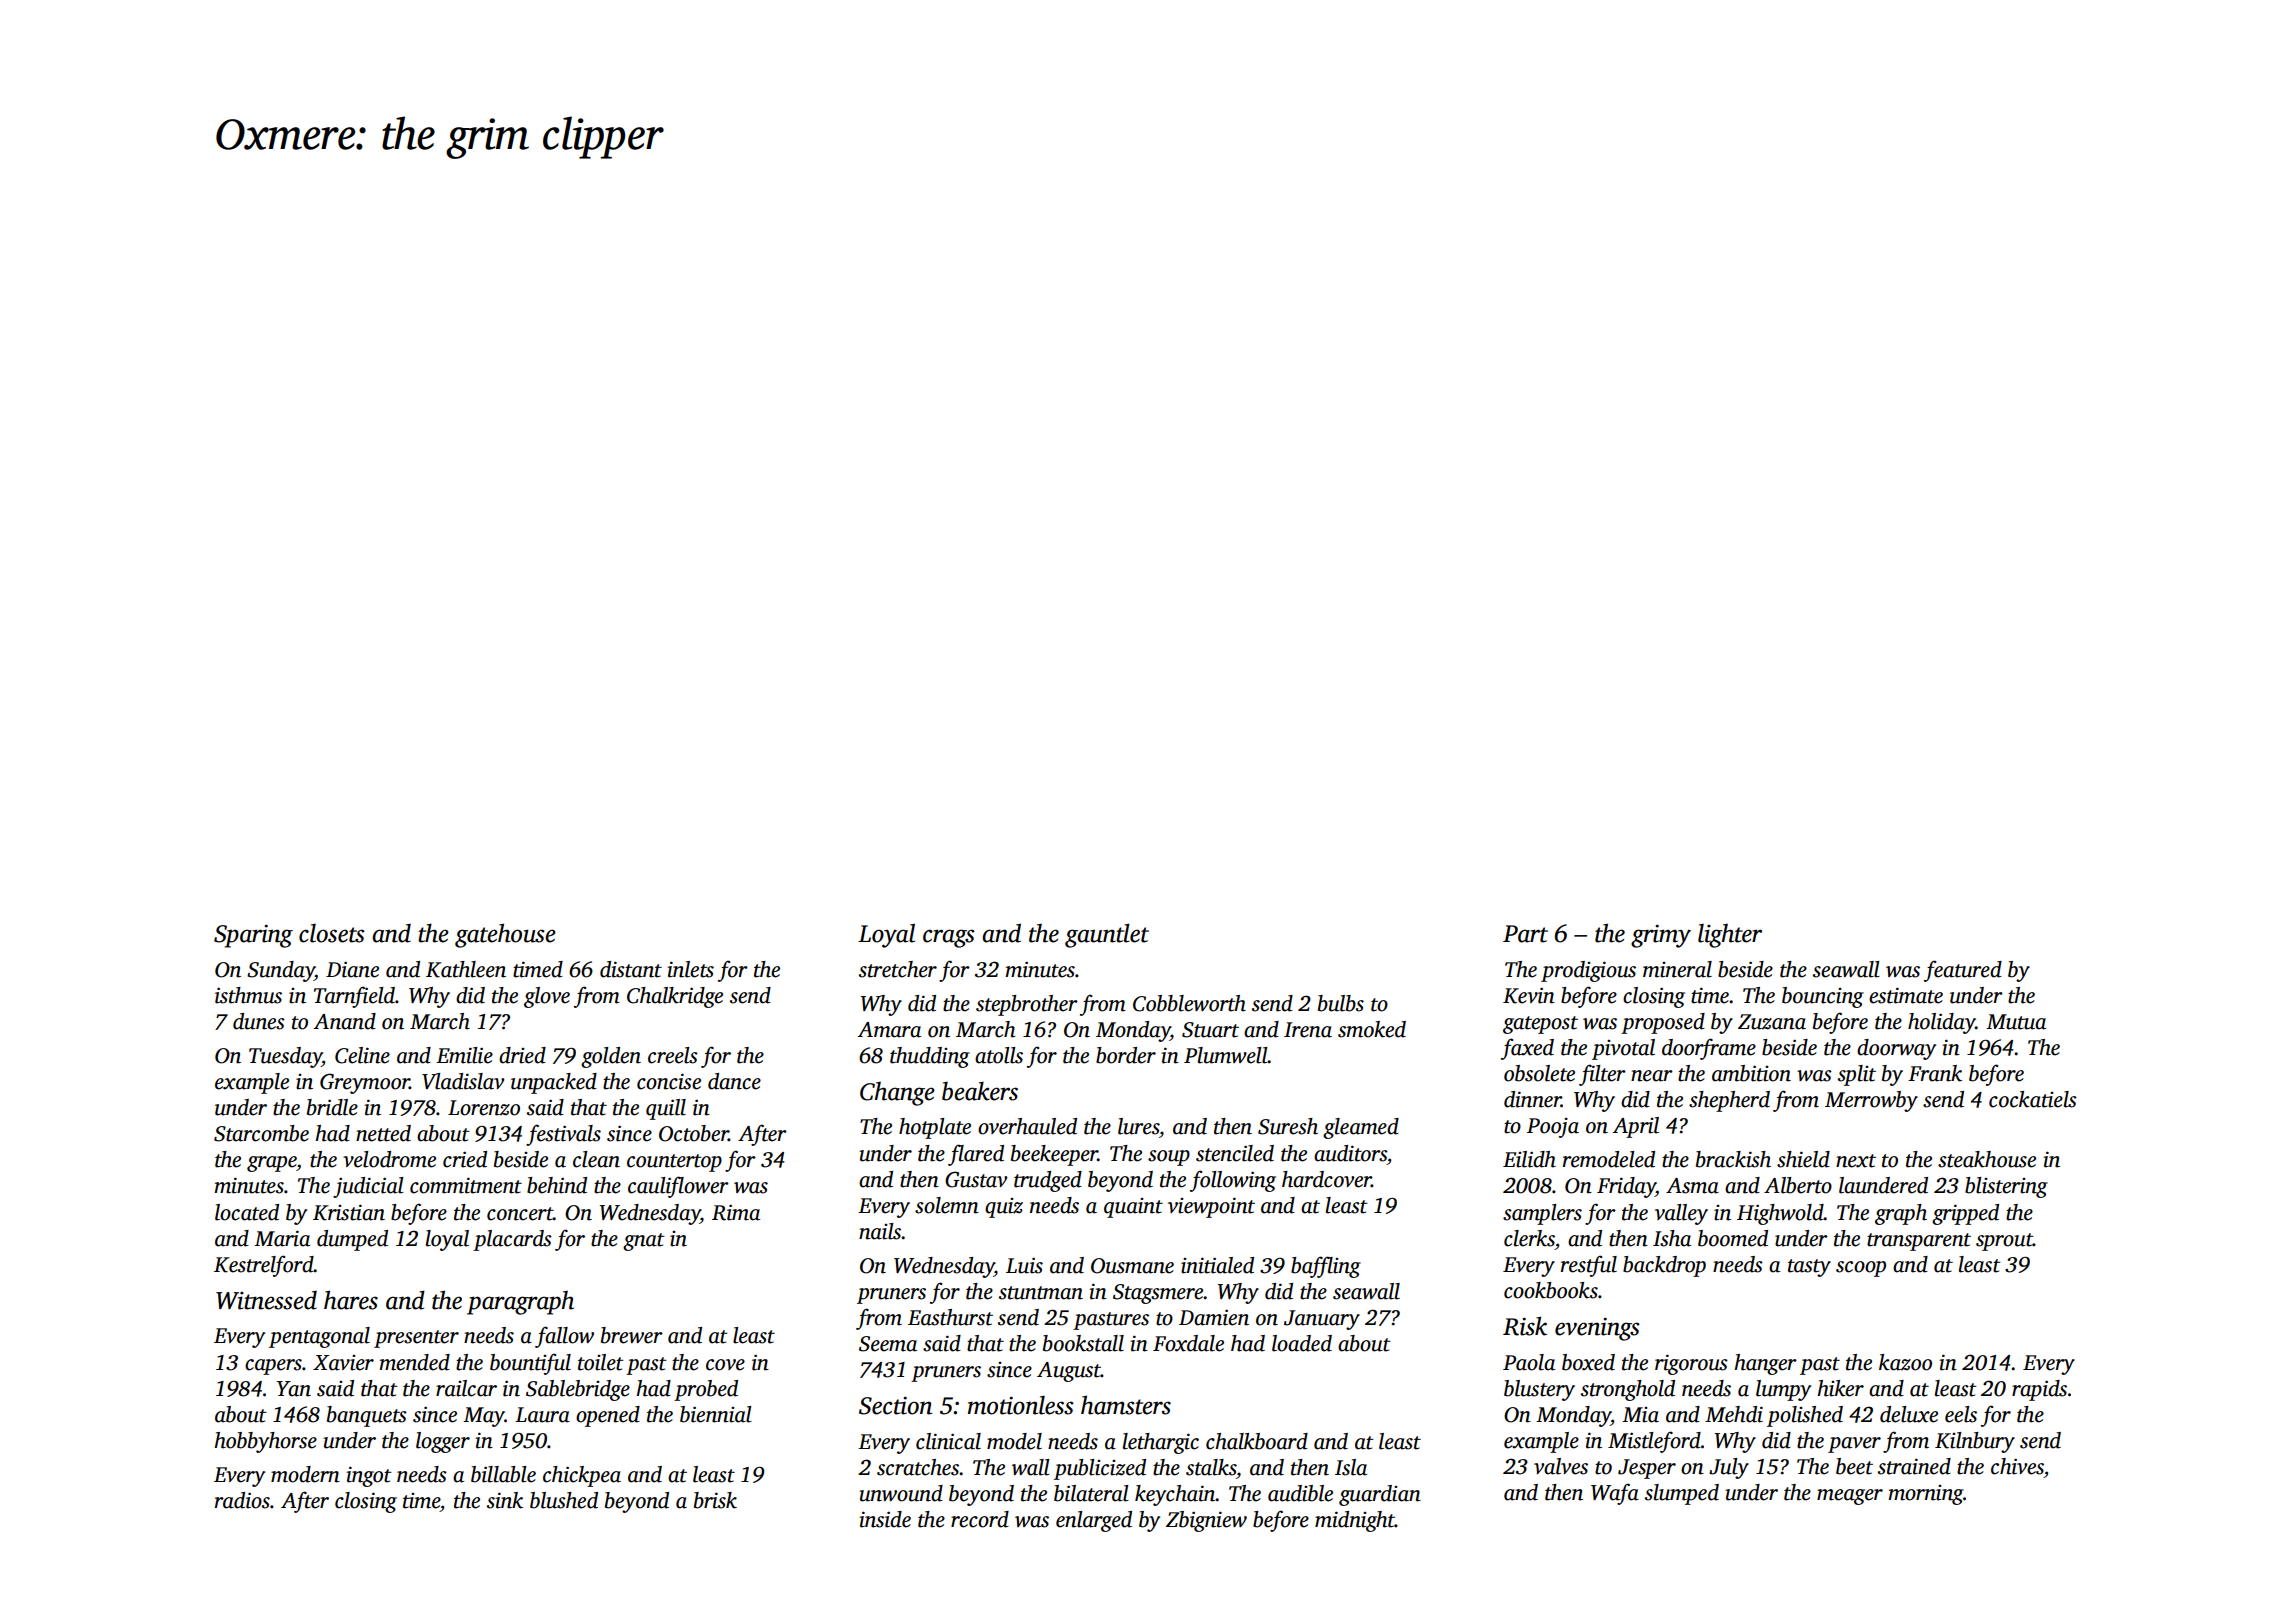 The image size is (2292, 1620). What do you see at coordinates (947, 1205) in the screenshot?
I see `solemn` at bounding box center [947, 1205].
